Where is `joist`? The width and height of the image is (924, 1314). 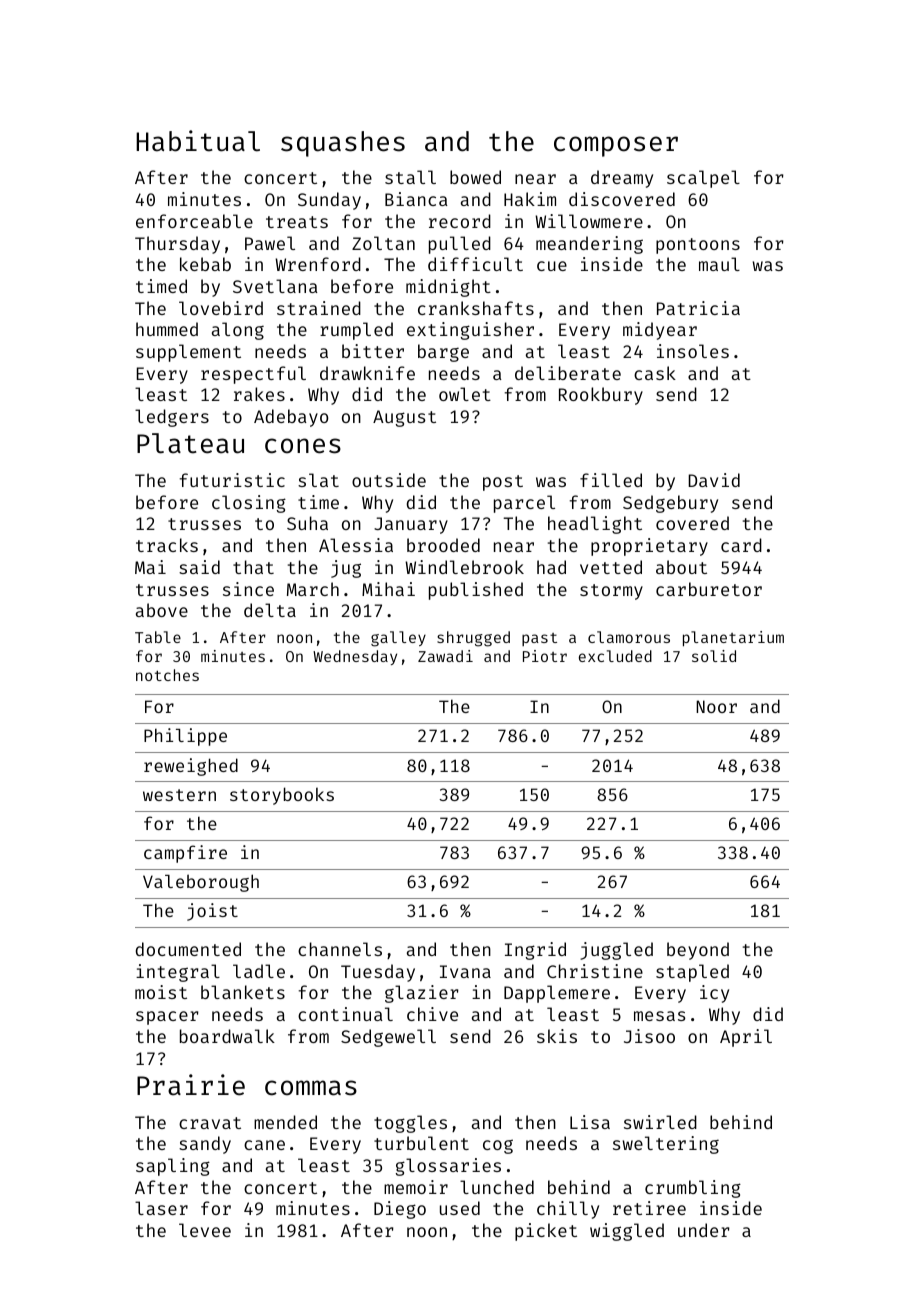 joist is located at coordinates (212, 912).
